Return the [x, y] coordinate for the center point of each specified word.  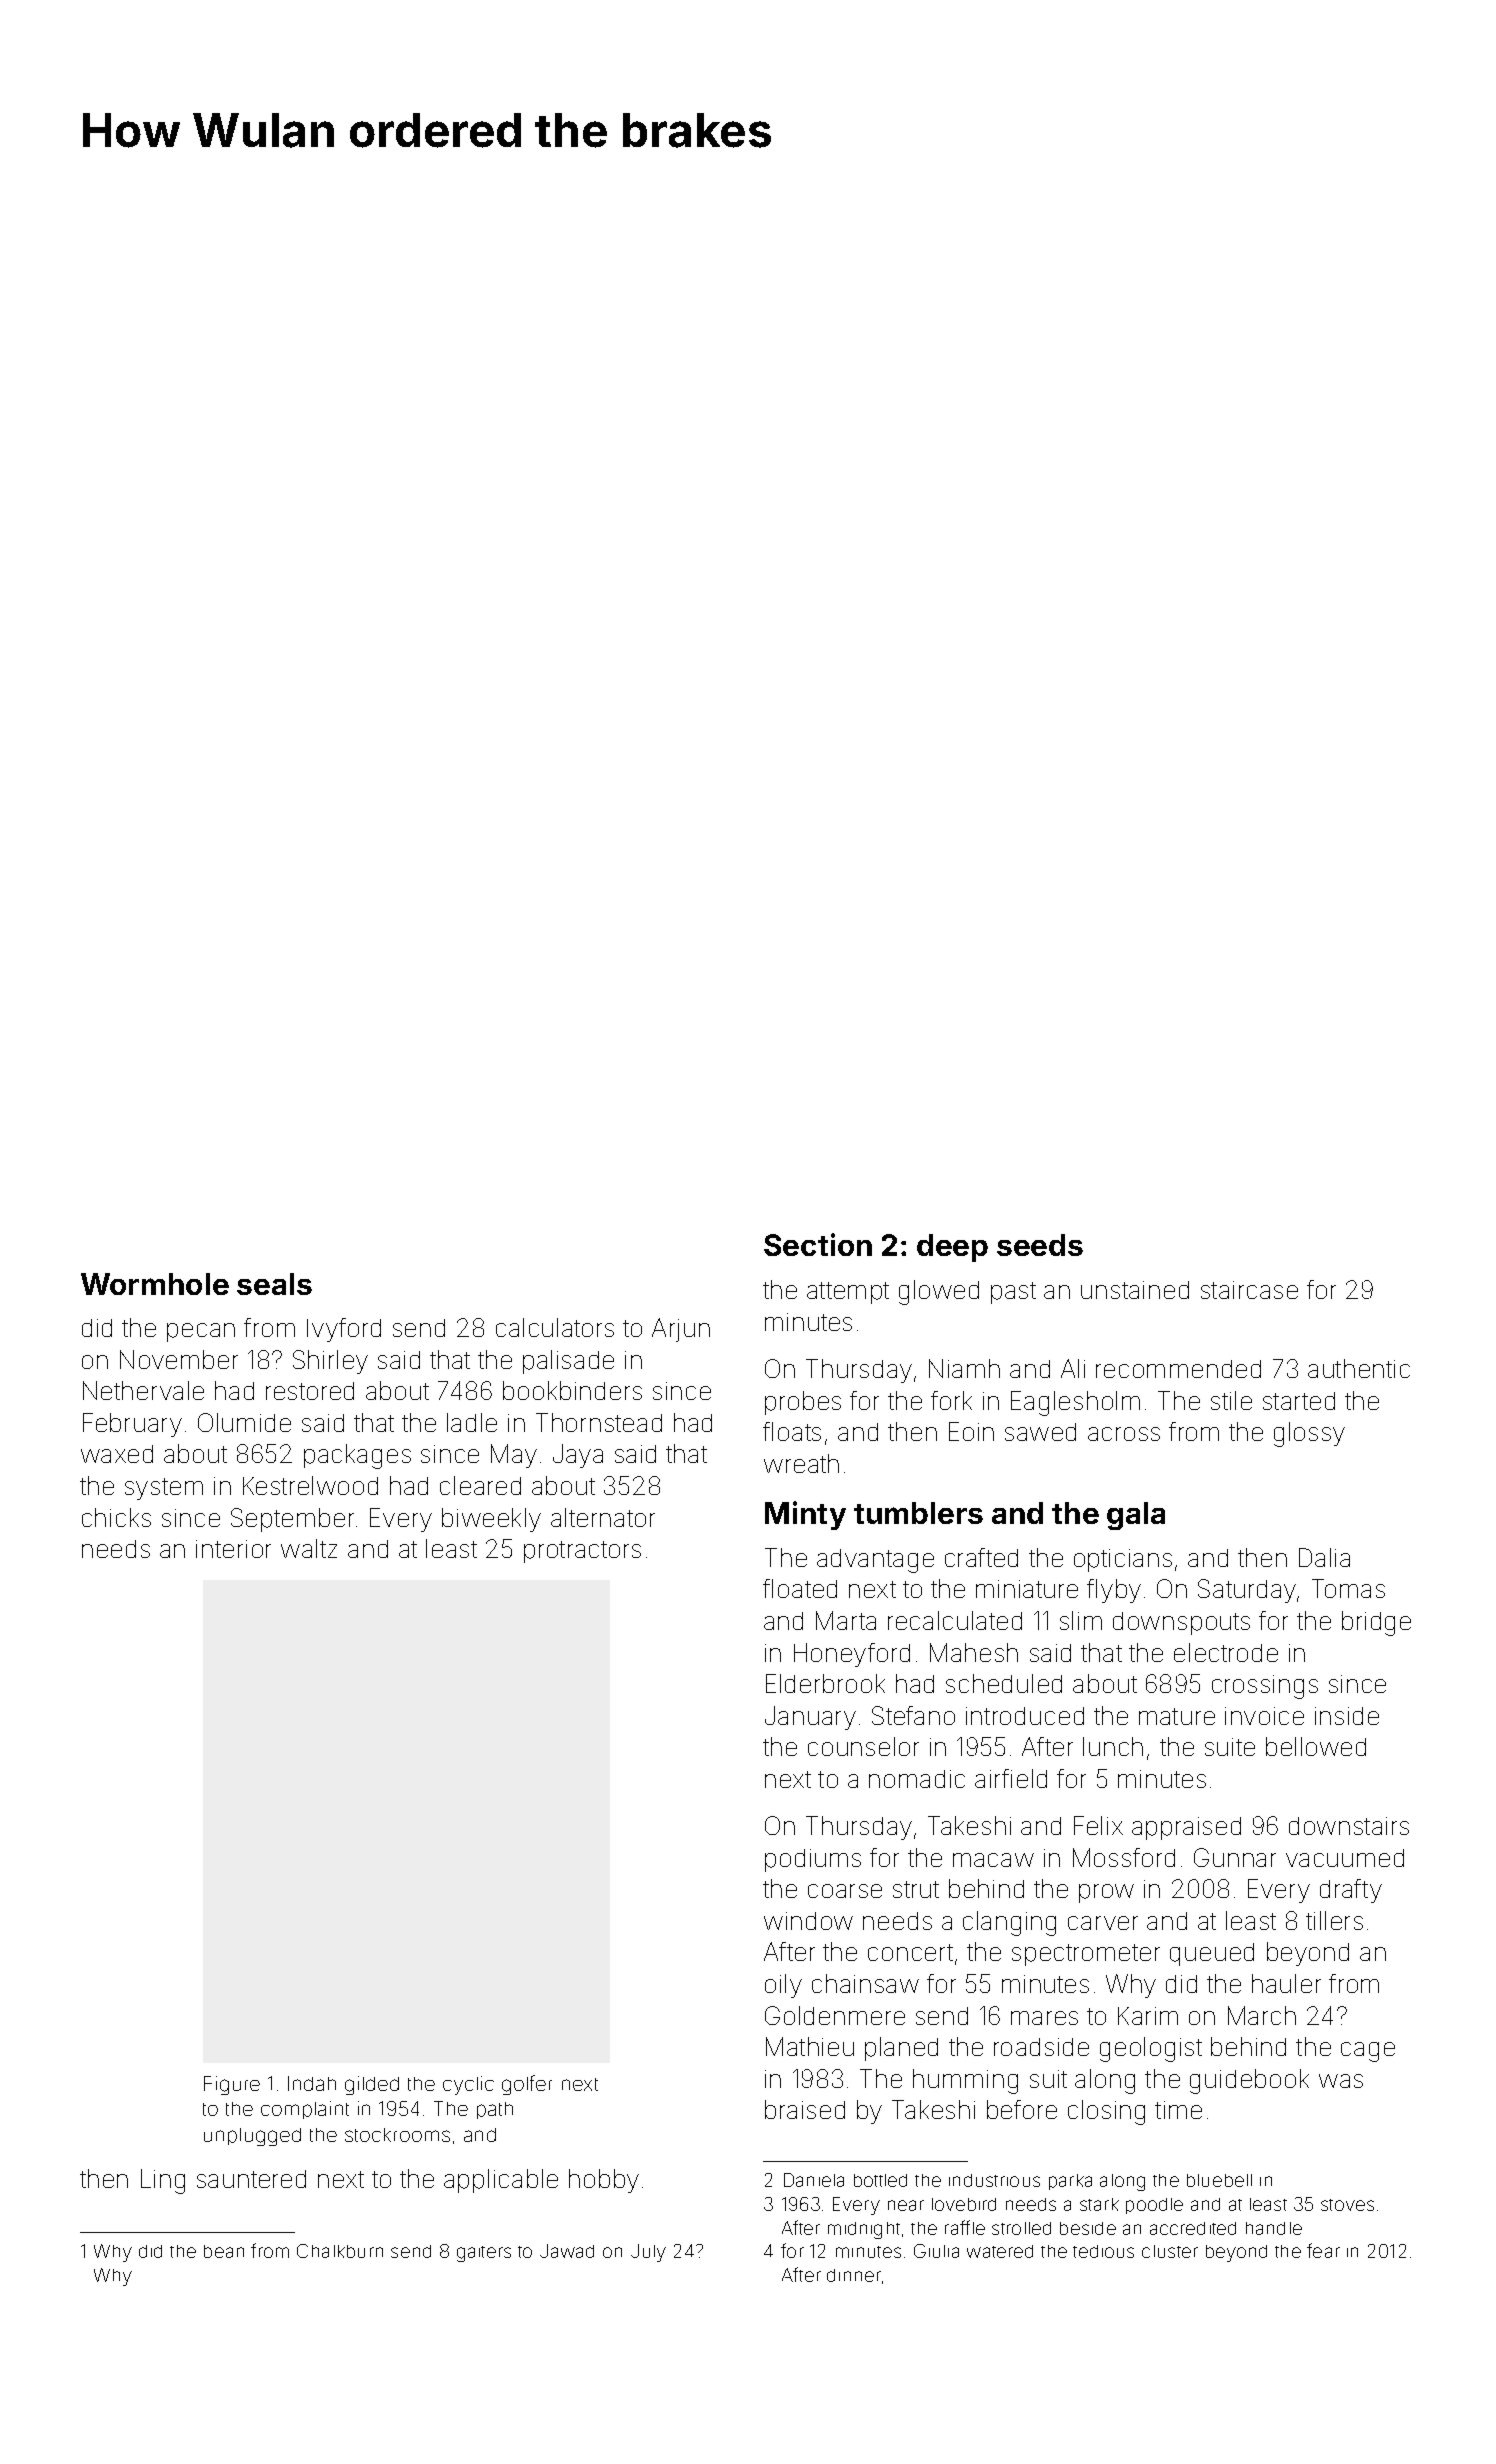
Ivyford [344, 1330]
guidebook [1249, 2081]
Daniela [814, 2180]
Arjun [681, 1330]
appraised [1186, 1828]
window [808, 1921]
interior [233, 1549]
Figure [232, 2085]
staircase [1249, 1290]
